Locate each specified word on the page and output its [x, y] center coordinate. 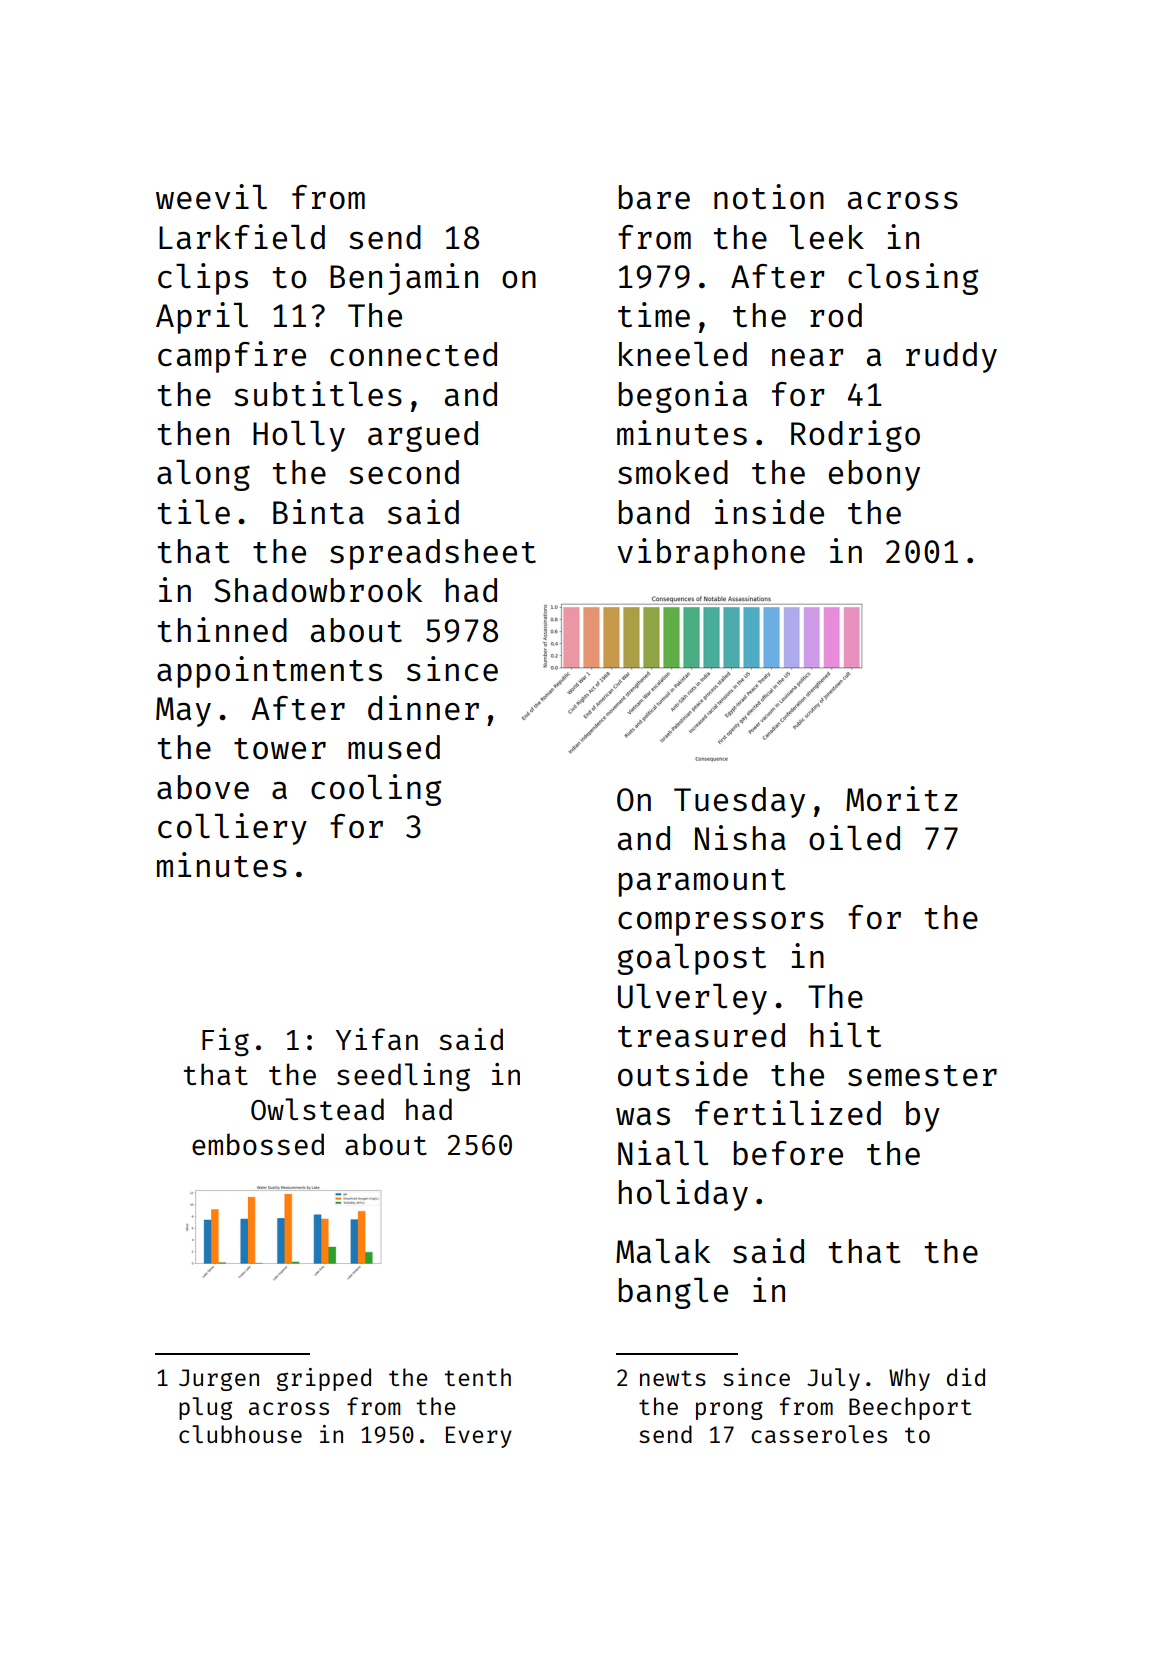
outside [683, 1074]
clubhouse [240, 1434]
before [788, 1153]
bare [654, 197]
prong [729, 1410]
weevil [211, 197]
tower [280, 749]
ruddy [951, 357]
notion [769, 197]
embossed [258, 1144]
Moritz [901, 799]
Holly [299, 436]
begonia [683, 397]
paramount [702, 883]
